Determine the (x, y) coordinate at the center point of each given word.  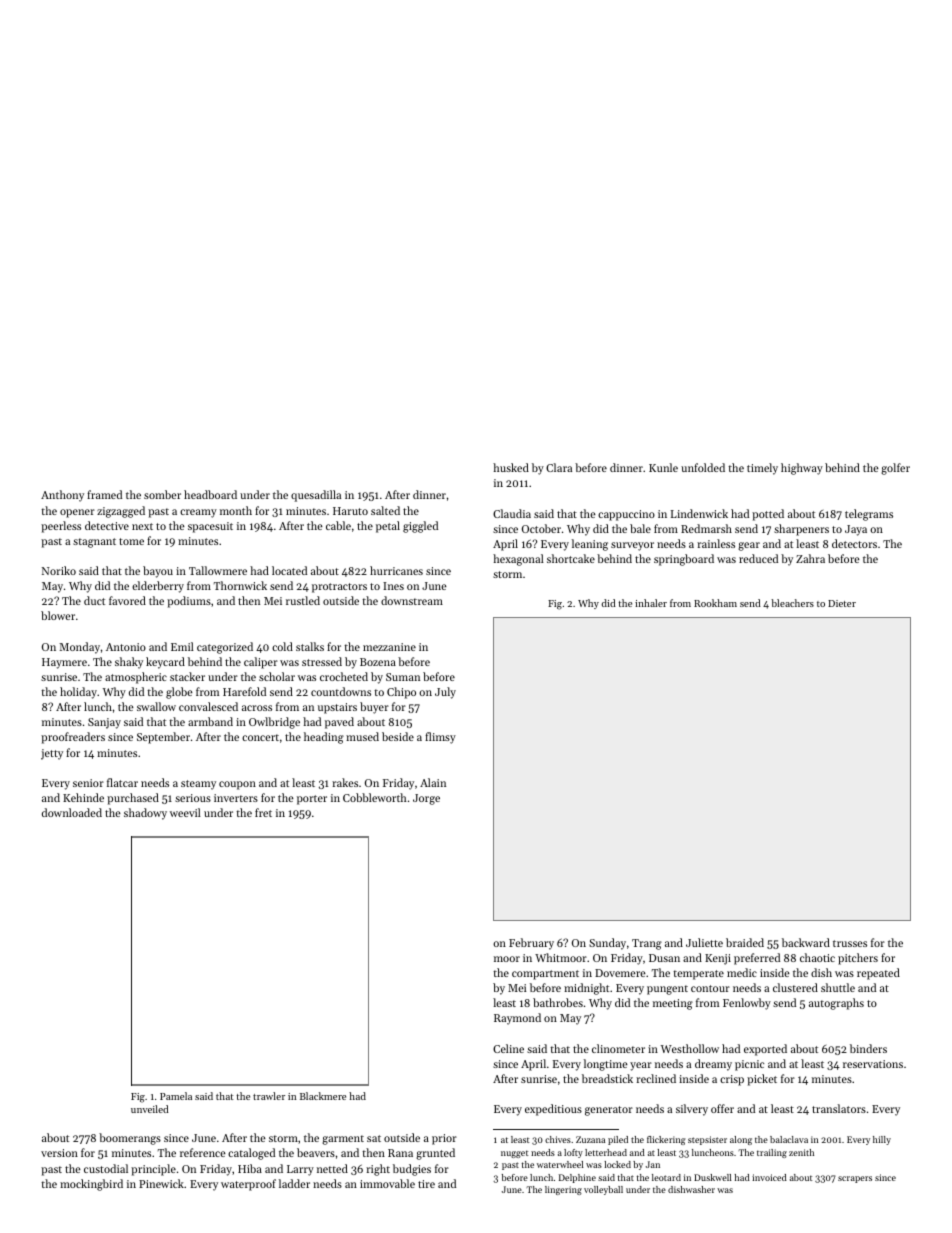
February (531, 944)
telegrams (869, 515)
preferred (757, 959)
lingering (563, 1190)
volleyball (603, 1190)
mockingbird (91, 1185)
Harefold (244, 691)
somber (162, 494)
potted (768, 515)
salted (385, 510)
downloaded (72, 812)
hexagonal (518, 560)
